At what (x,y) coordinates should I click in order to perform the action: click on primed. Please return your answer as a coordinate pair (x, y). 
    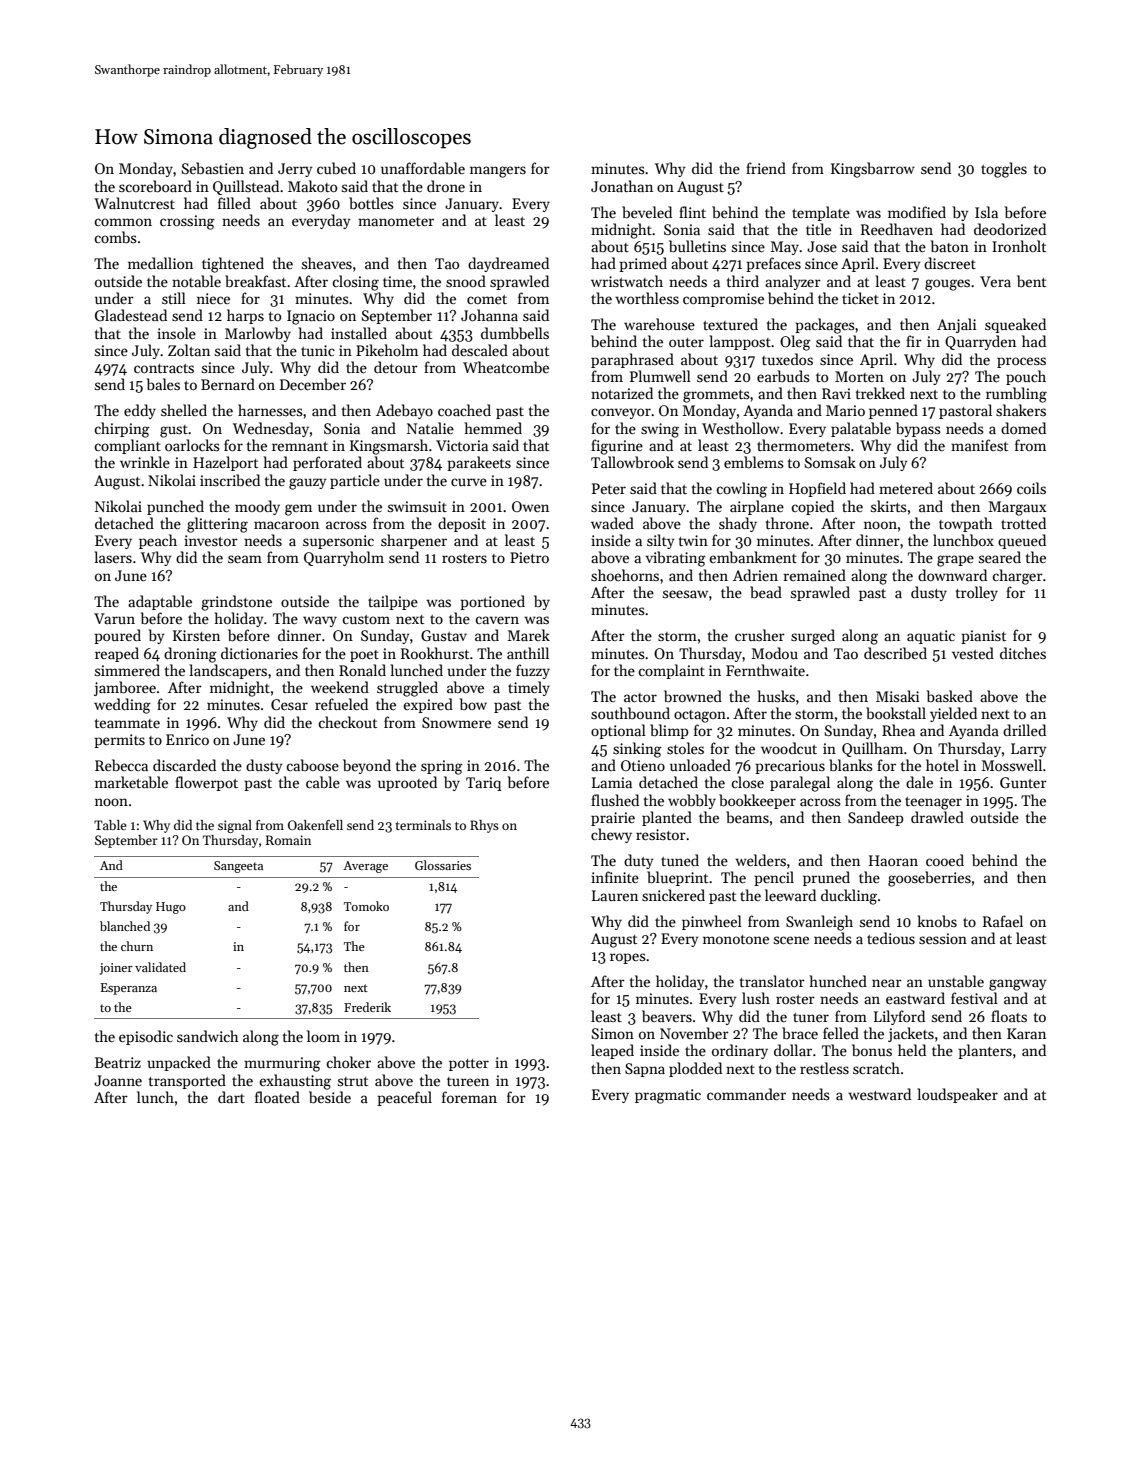
    Looking at the image, I should click on (643, 264).
